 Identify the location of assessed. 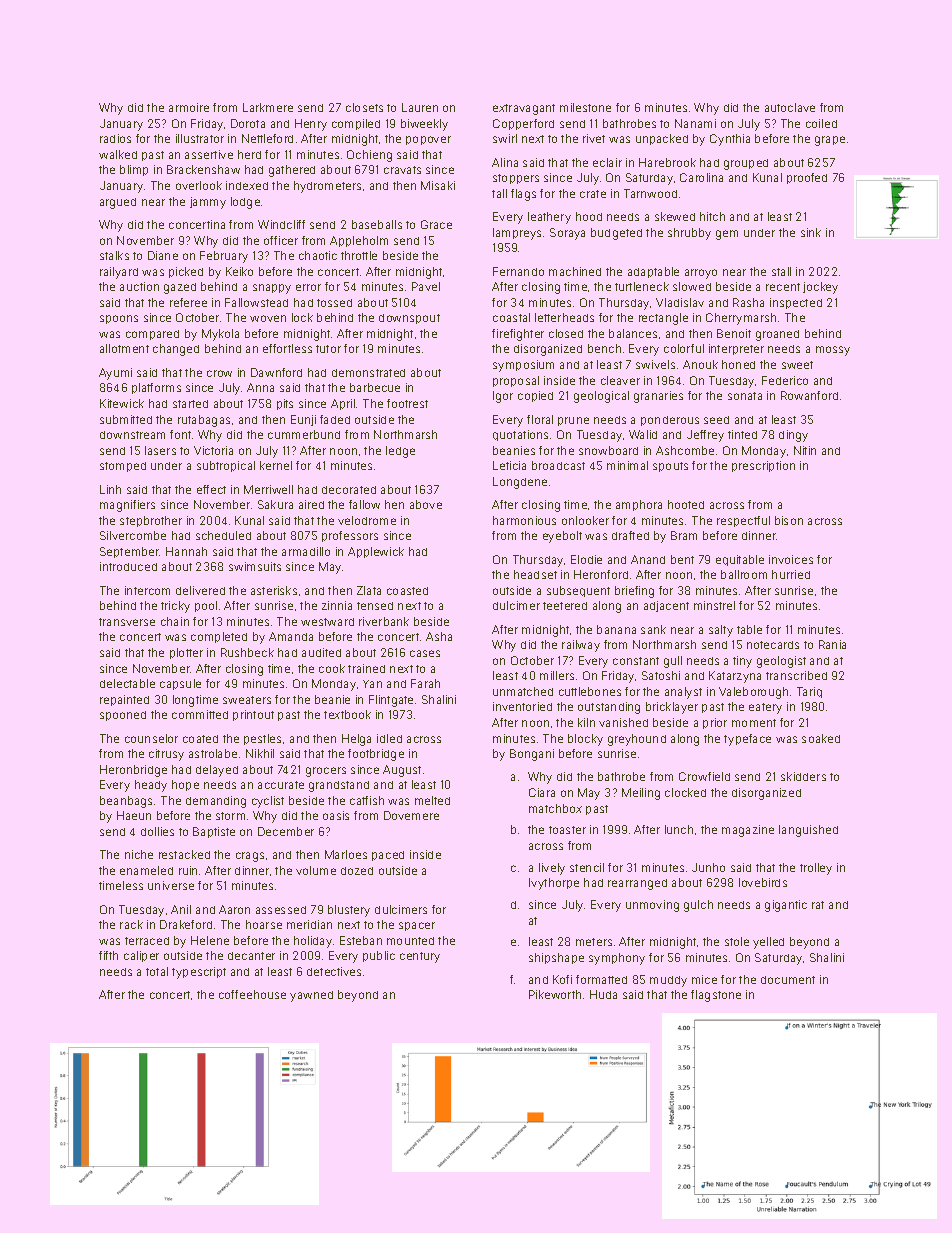
(281, 910).
